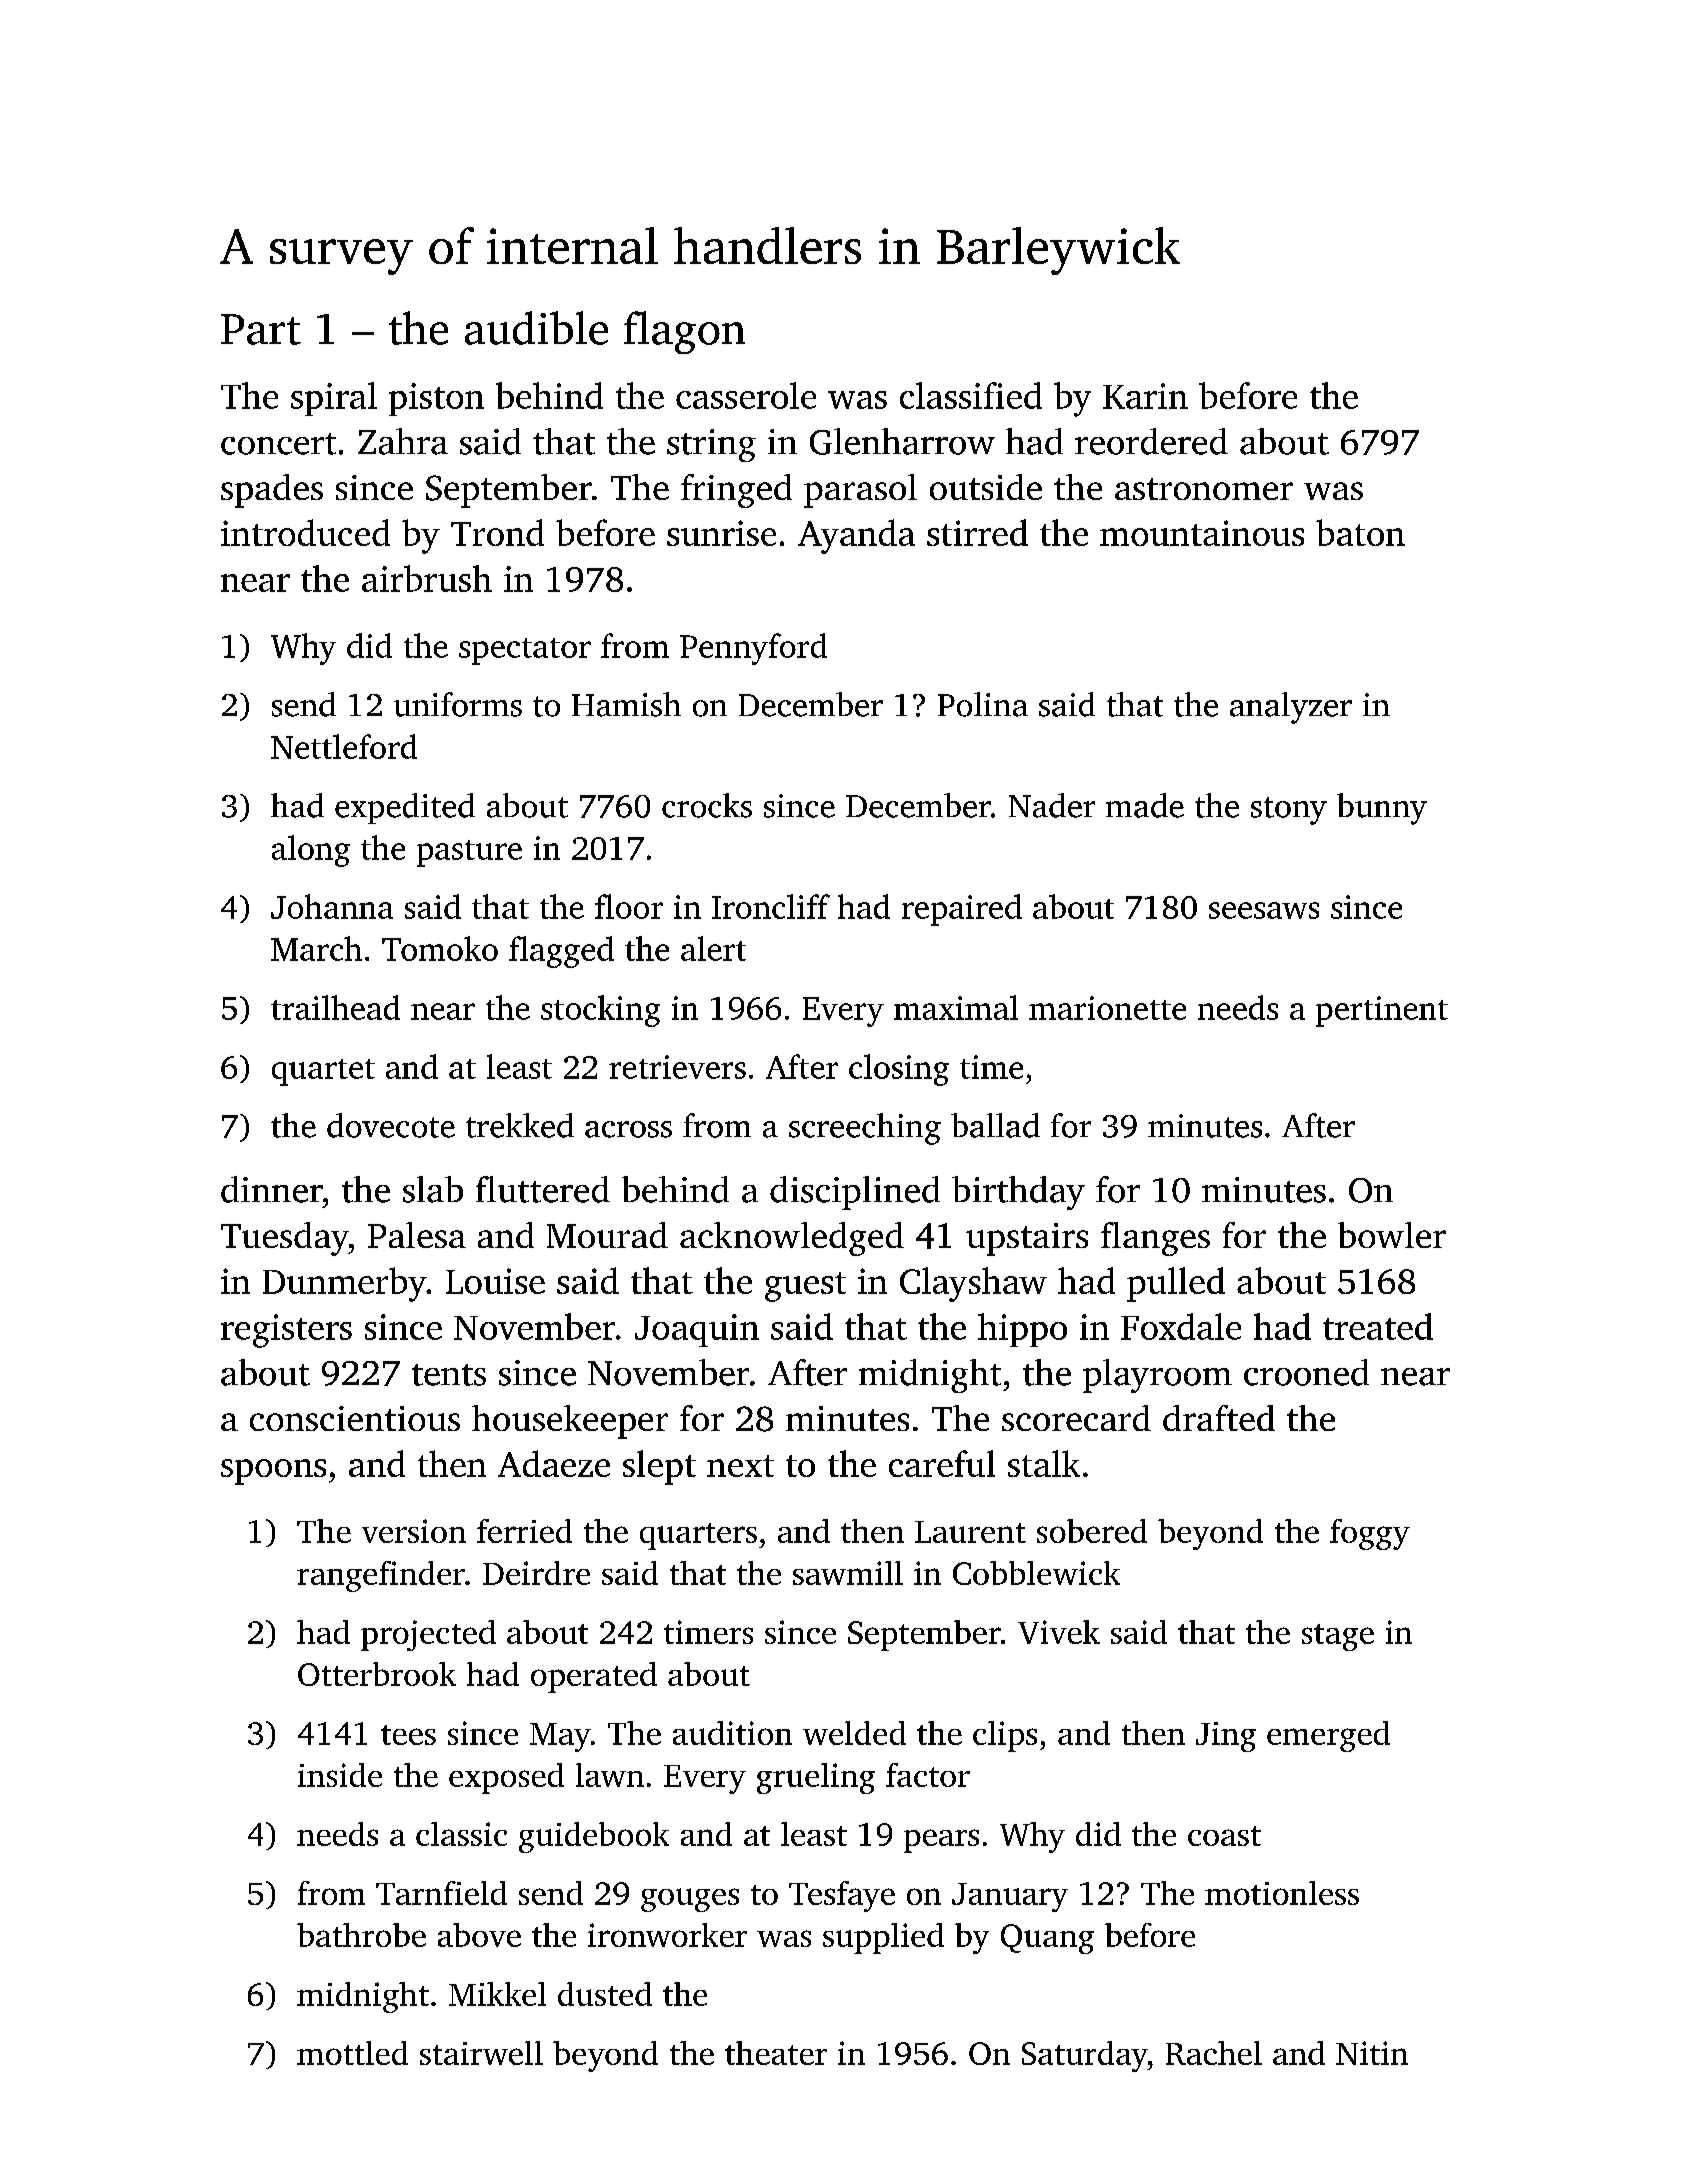 The image size is (1683, 2178). What do you see at coordinates (776, 2053) in the screenshot?
I see `theater` at bounding box center [776, 2053].
